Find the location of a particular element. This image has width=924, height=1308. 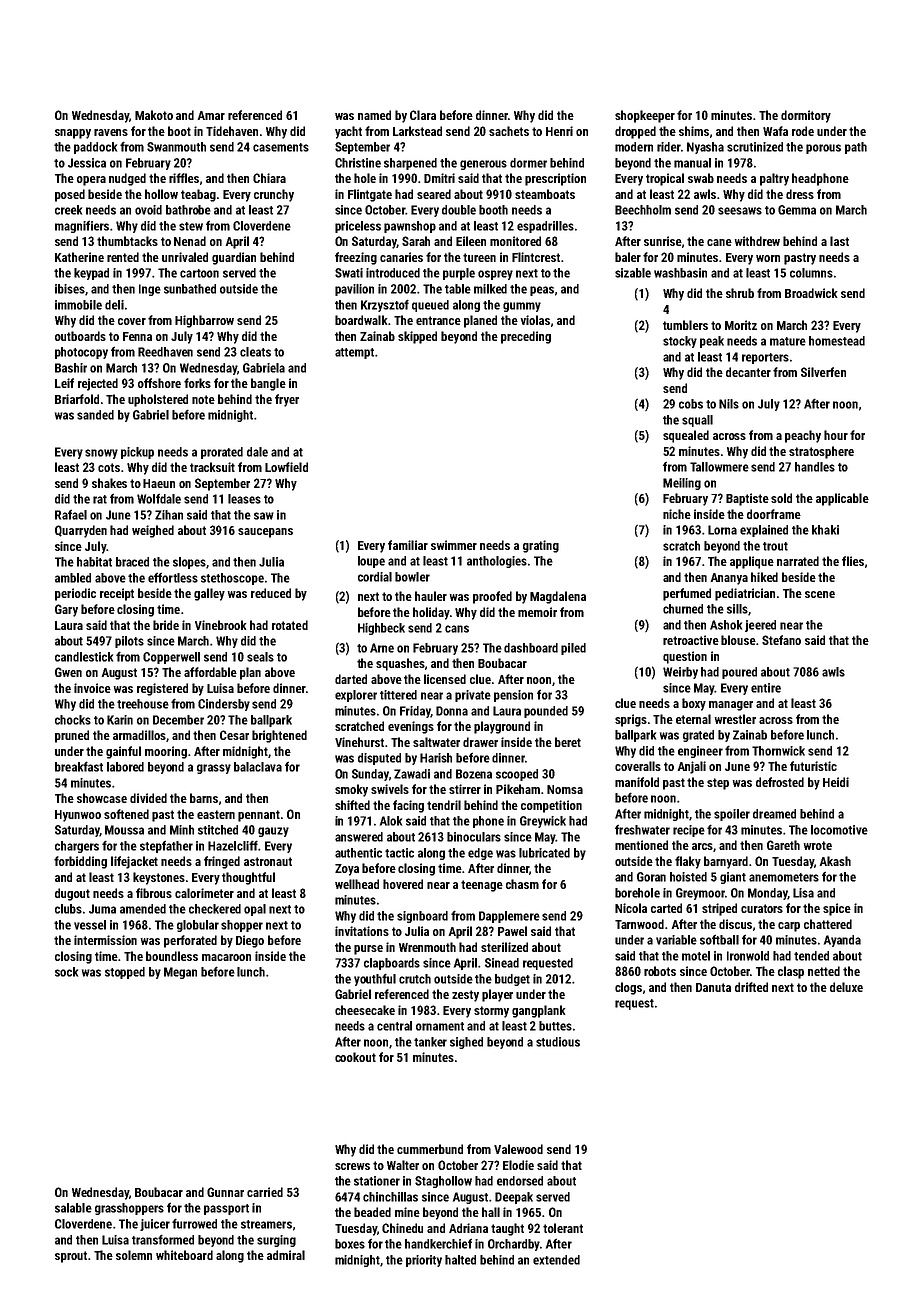

preceding is located at coordinates (526, 337).
